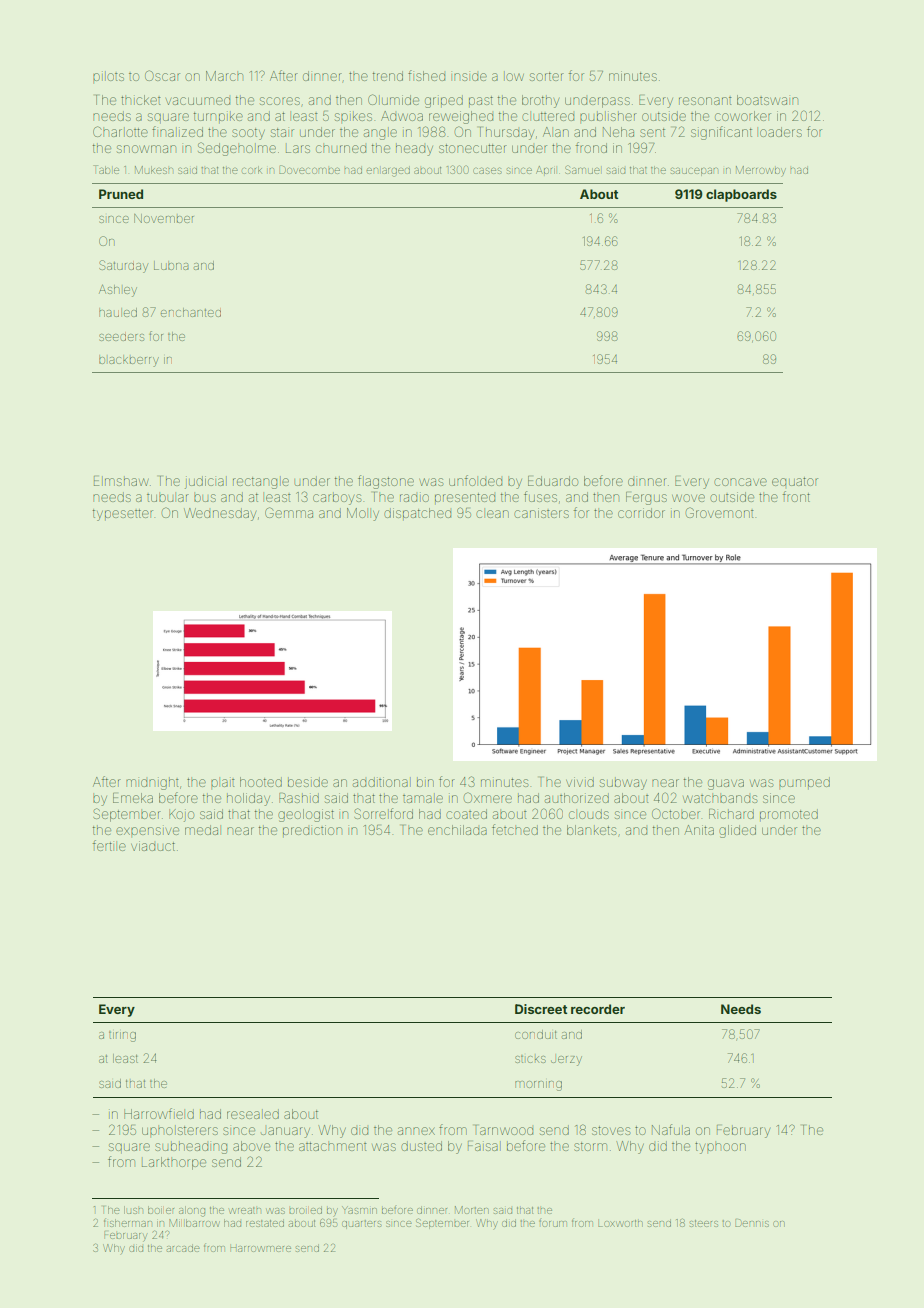 This image has width=924, height=1308. What do you see at coordinates (265, 1223) in the image?
I see `restated` at bounding box center [265, 1223].
